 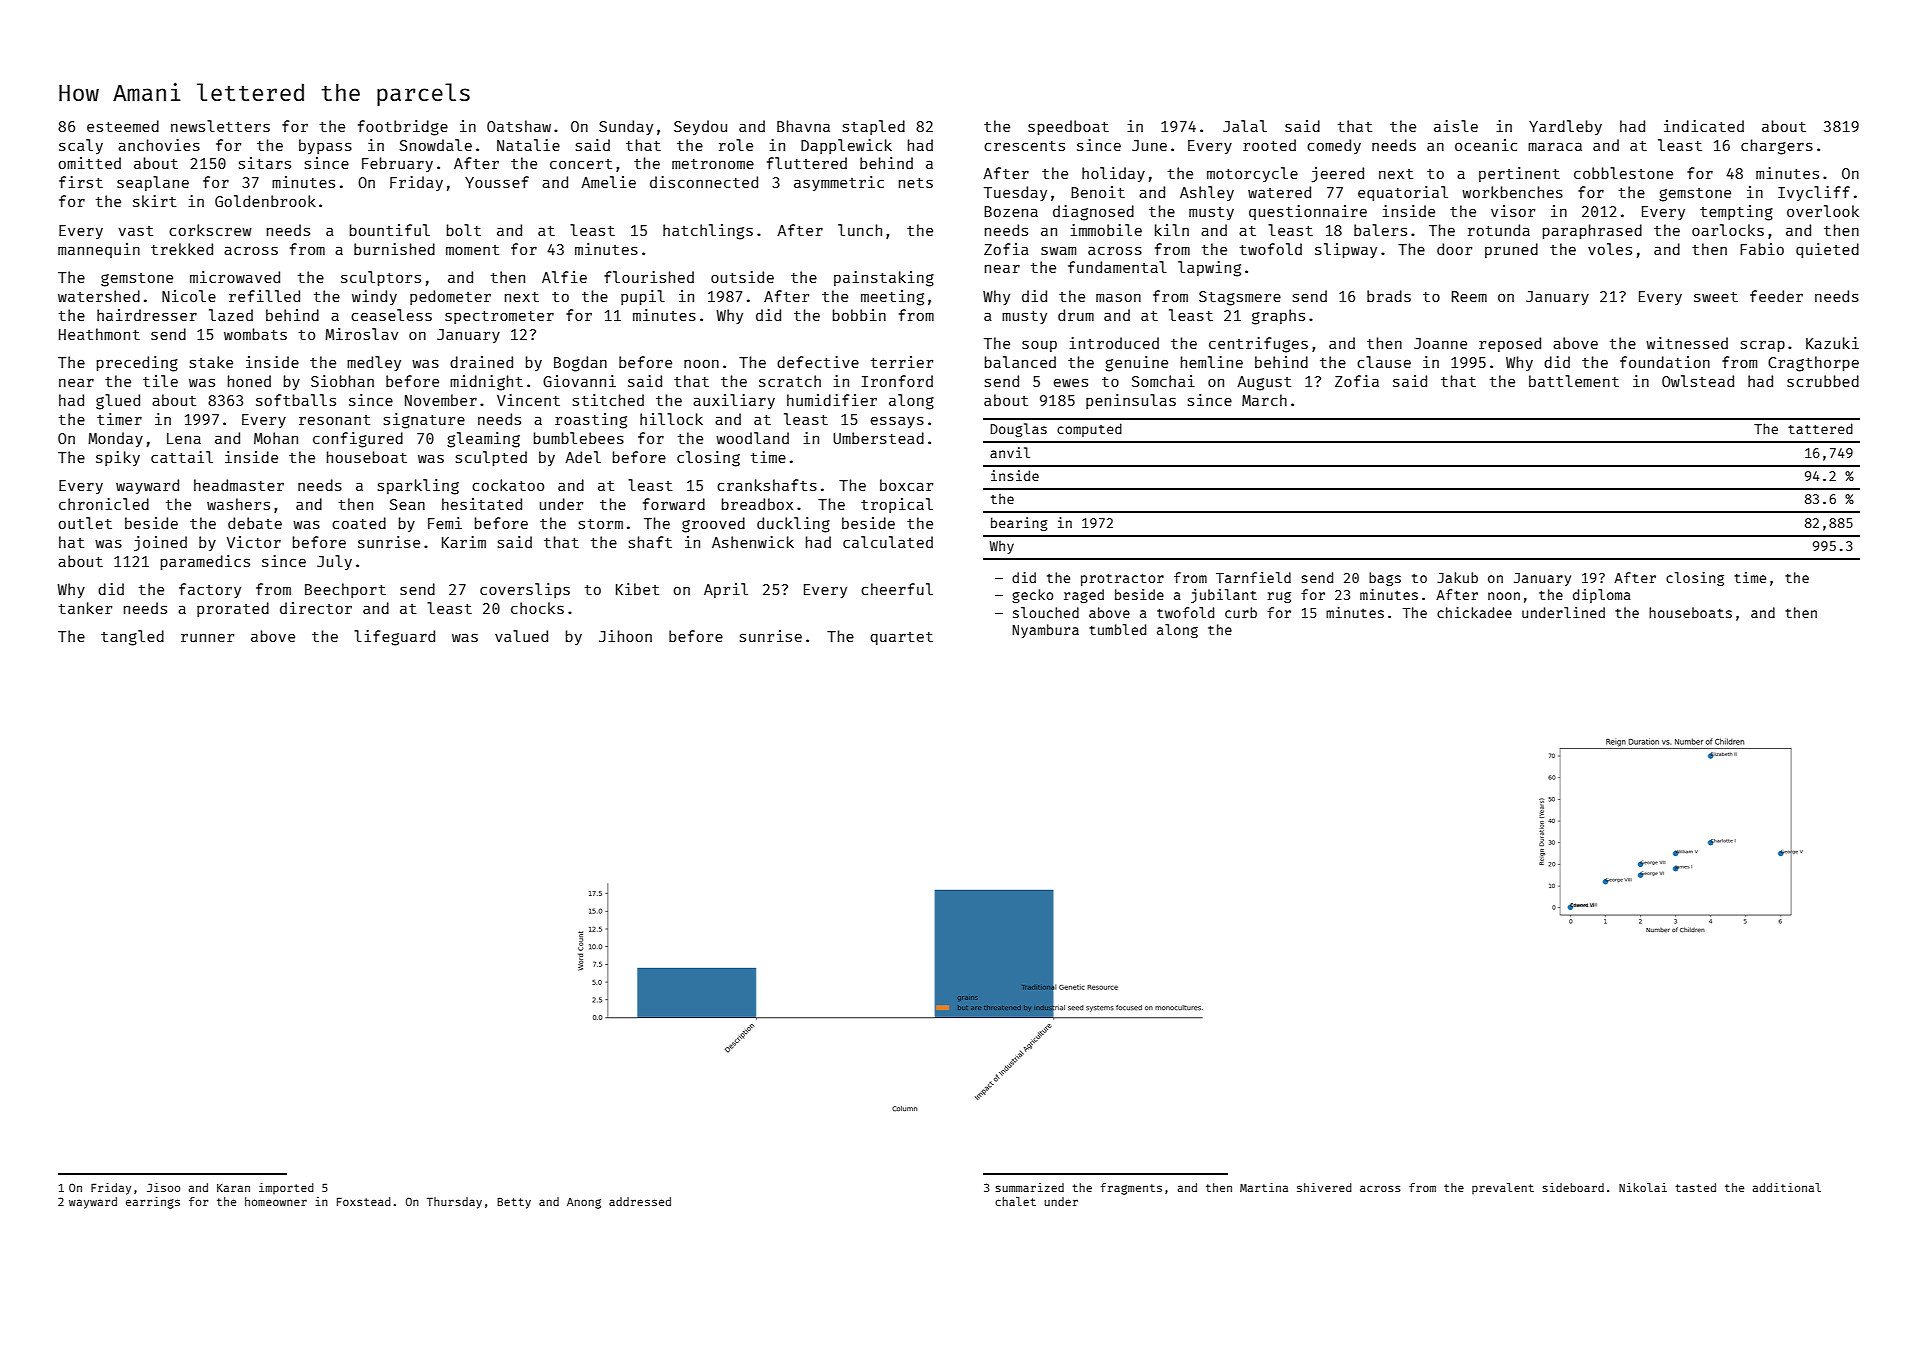 I want to click on coverslips, so click(x=525, y=590).
